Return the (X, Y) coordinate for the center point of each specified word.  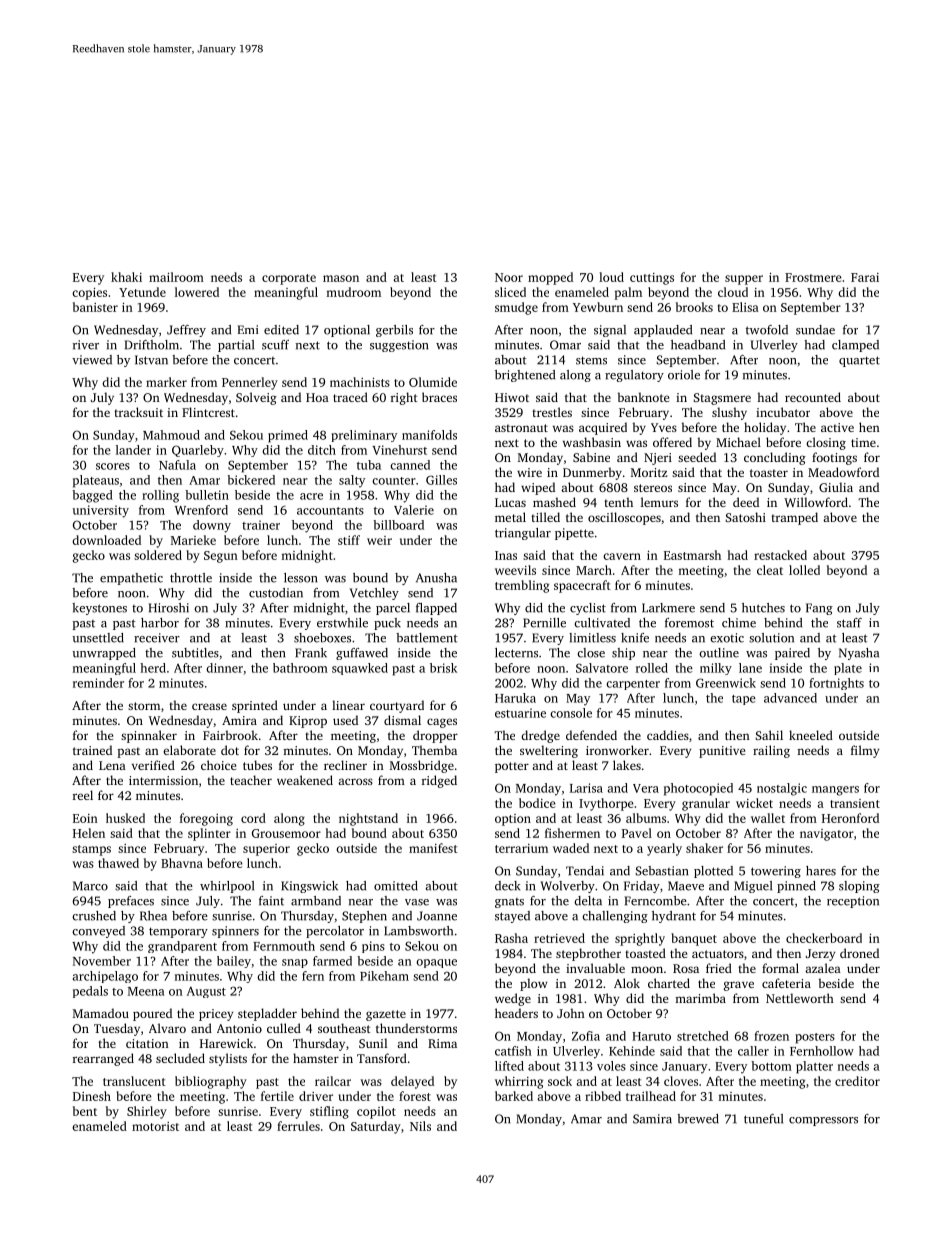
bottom (771, 1066)
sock (560, 1081)
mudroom (353, 292)
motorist (155, 1126)
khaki (126, 277)
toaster (769, 473)
